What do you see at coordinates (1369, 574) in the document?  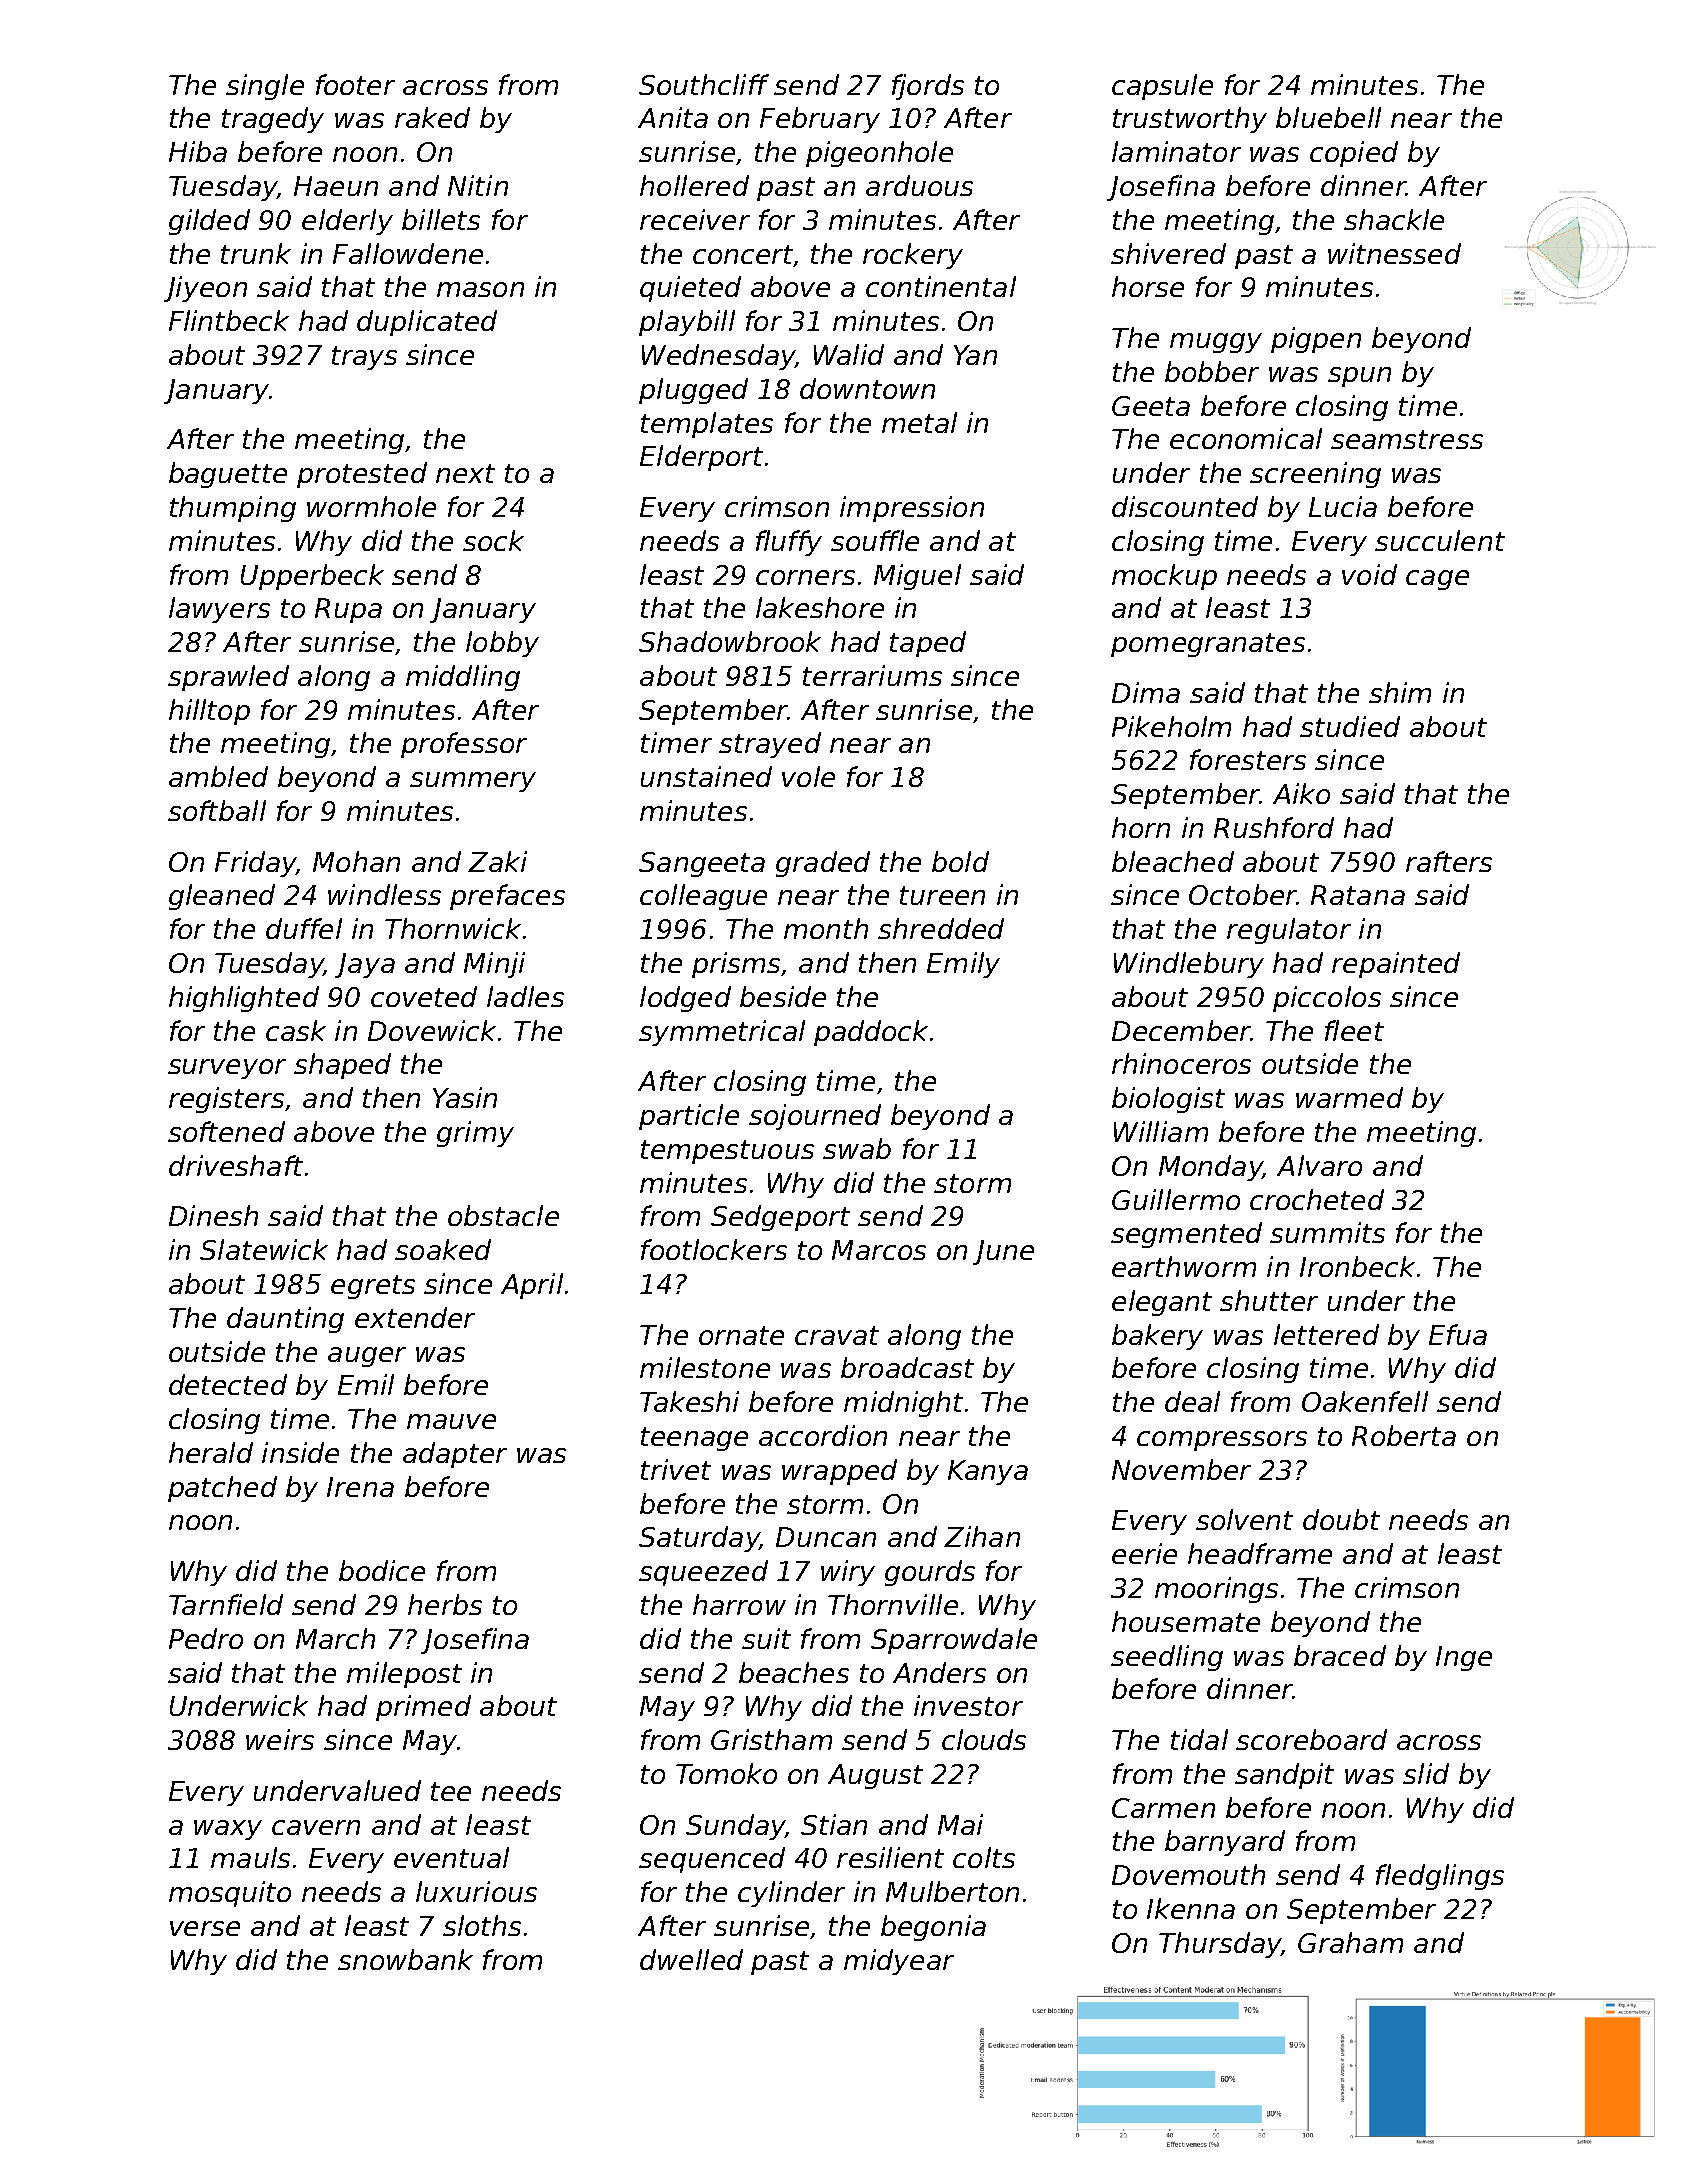 I see `void` at bounding box center [1369, 574].
